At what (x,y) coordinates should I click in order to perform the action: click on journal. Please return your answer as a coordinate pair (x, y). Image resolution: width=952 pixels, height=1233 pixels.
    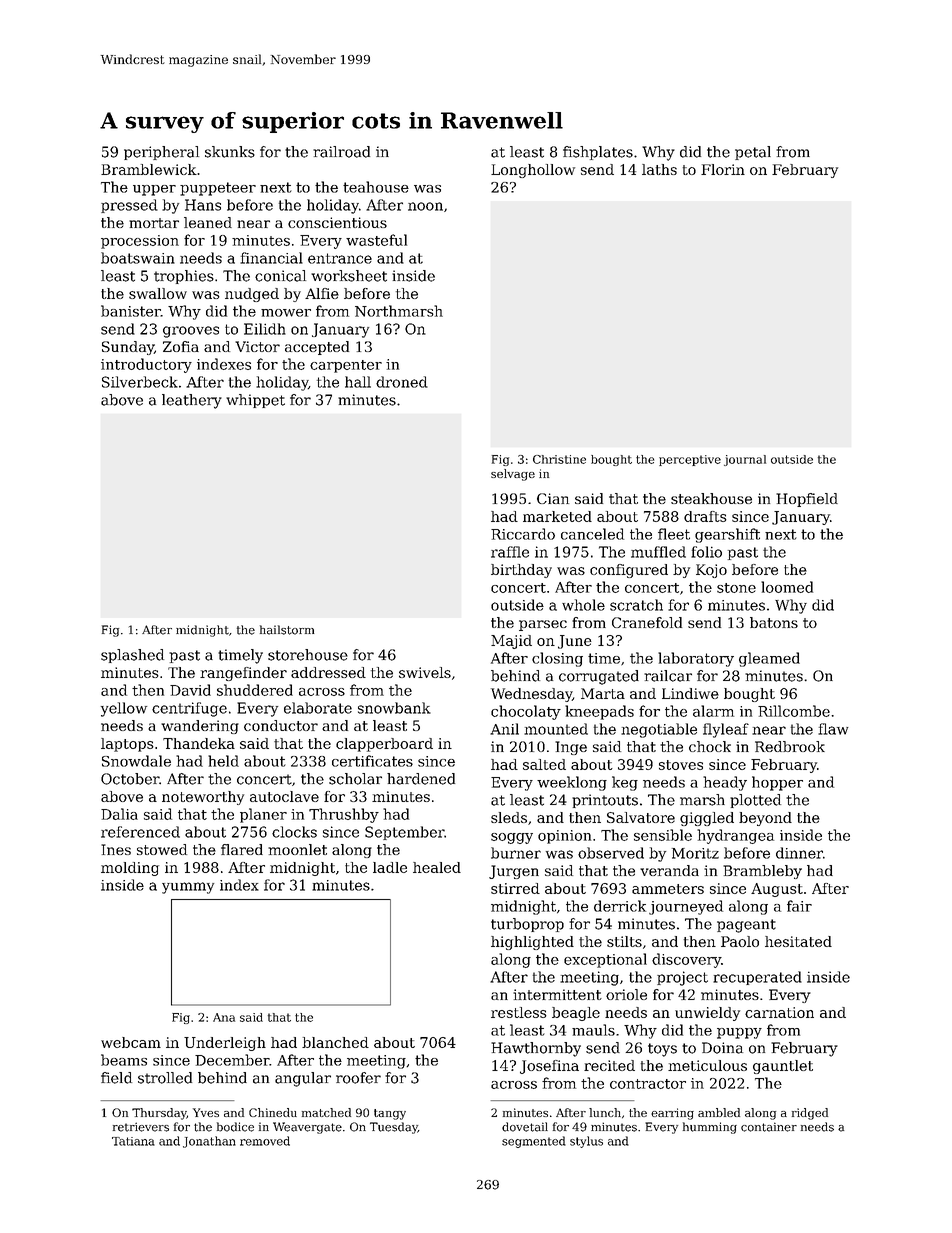
    Looking at the image, I should click on (745, 460).
